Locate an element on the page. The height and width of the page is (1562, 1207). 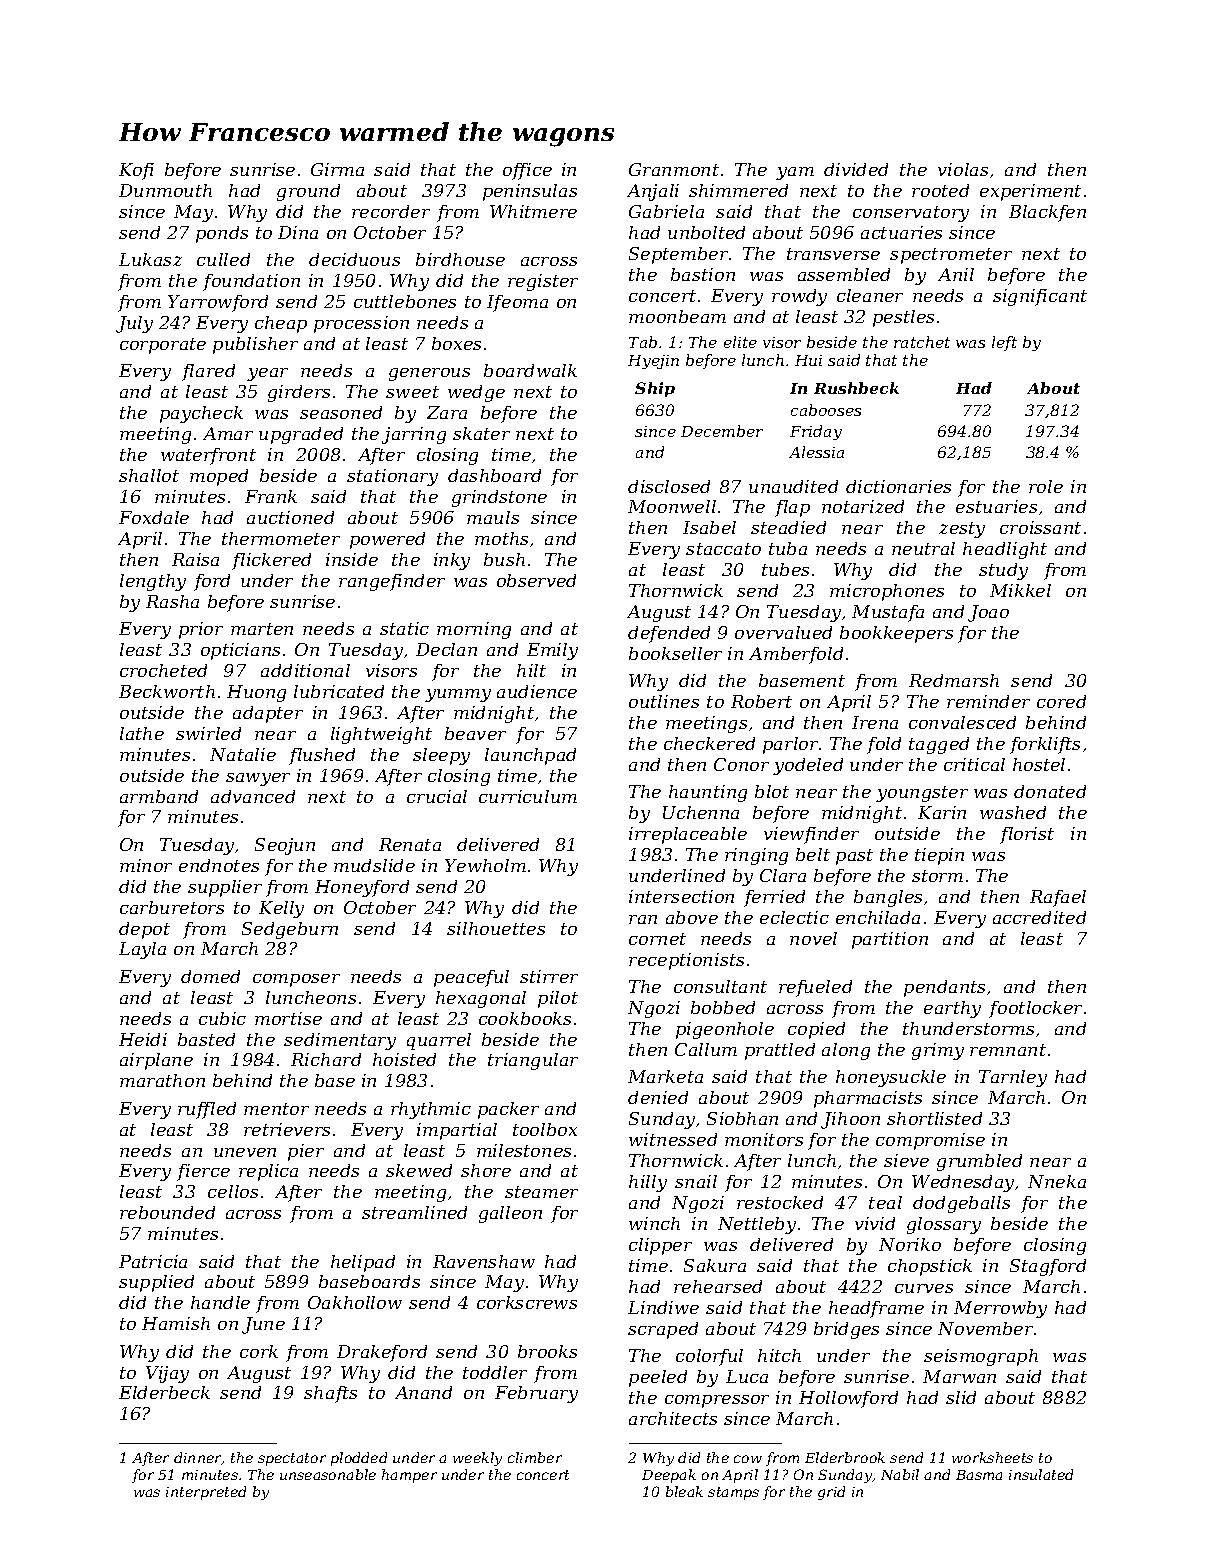
left is located at coordinates (1004, 343).
